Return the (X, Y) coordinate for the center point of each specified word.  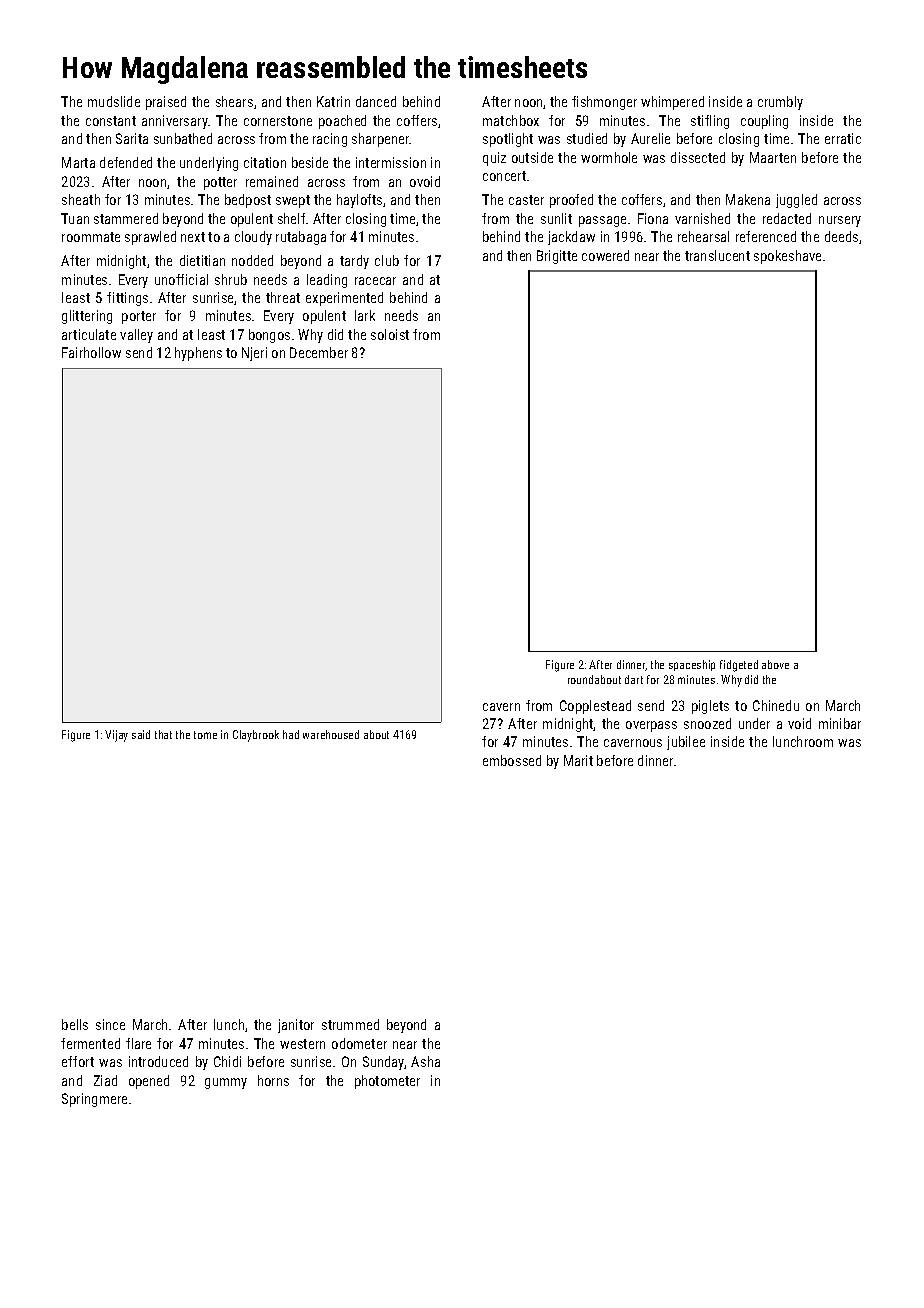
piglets (710, 707)
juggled (796, 201)
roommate (91, 237)
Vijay (116, 736)
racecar (375, 281)
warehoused (331, 734)
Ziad (105, 1080)
